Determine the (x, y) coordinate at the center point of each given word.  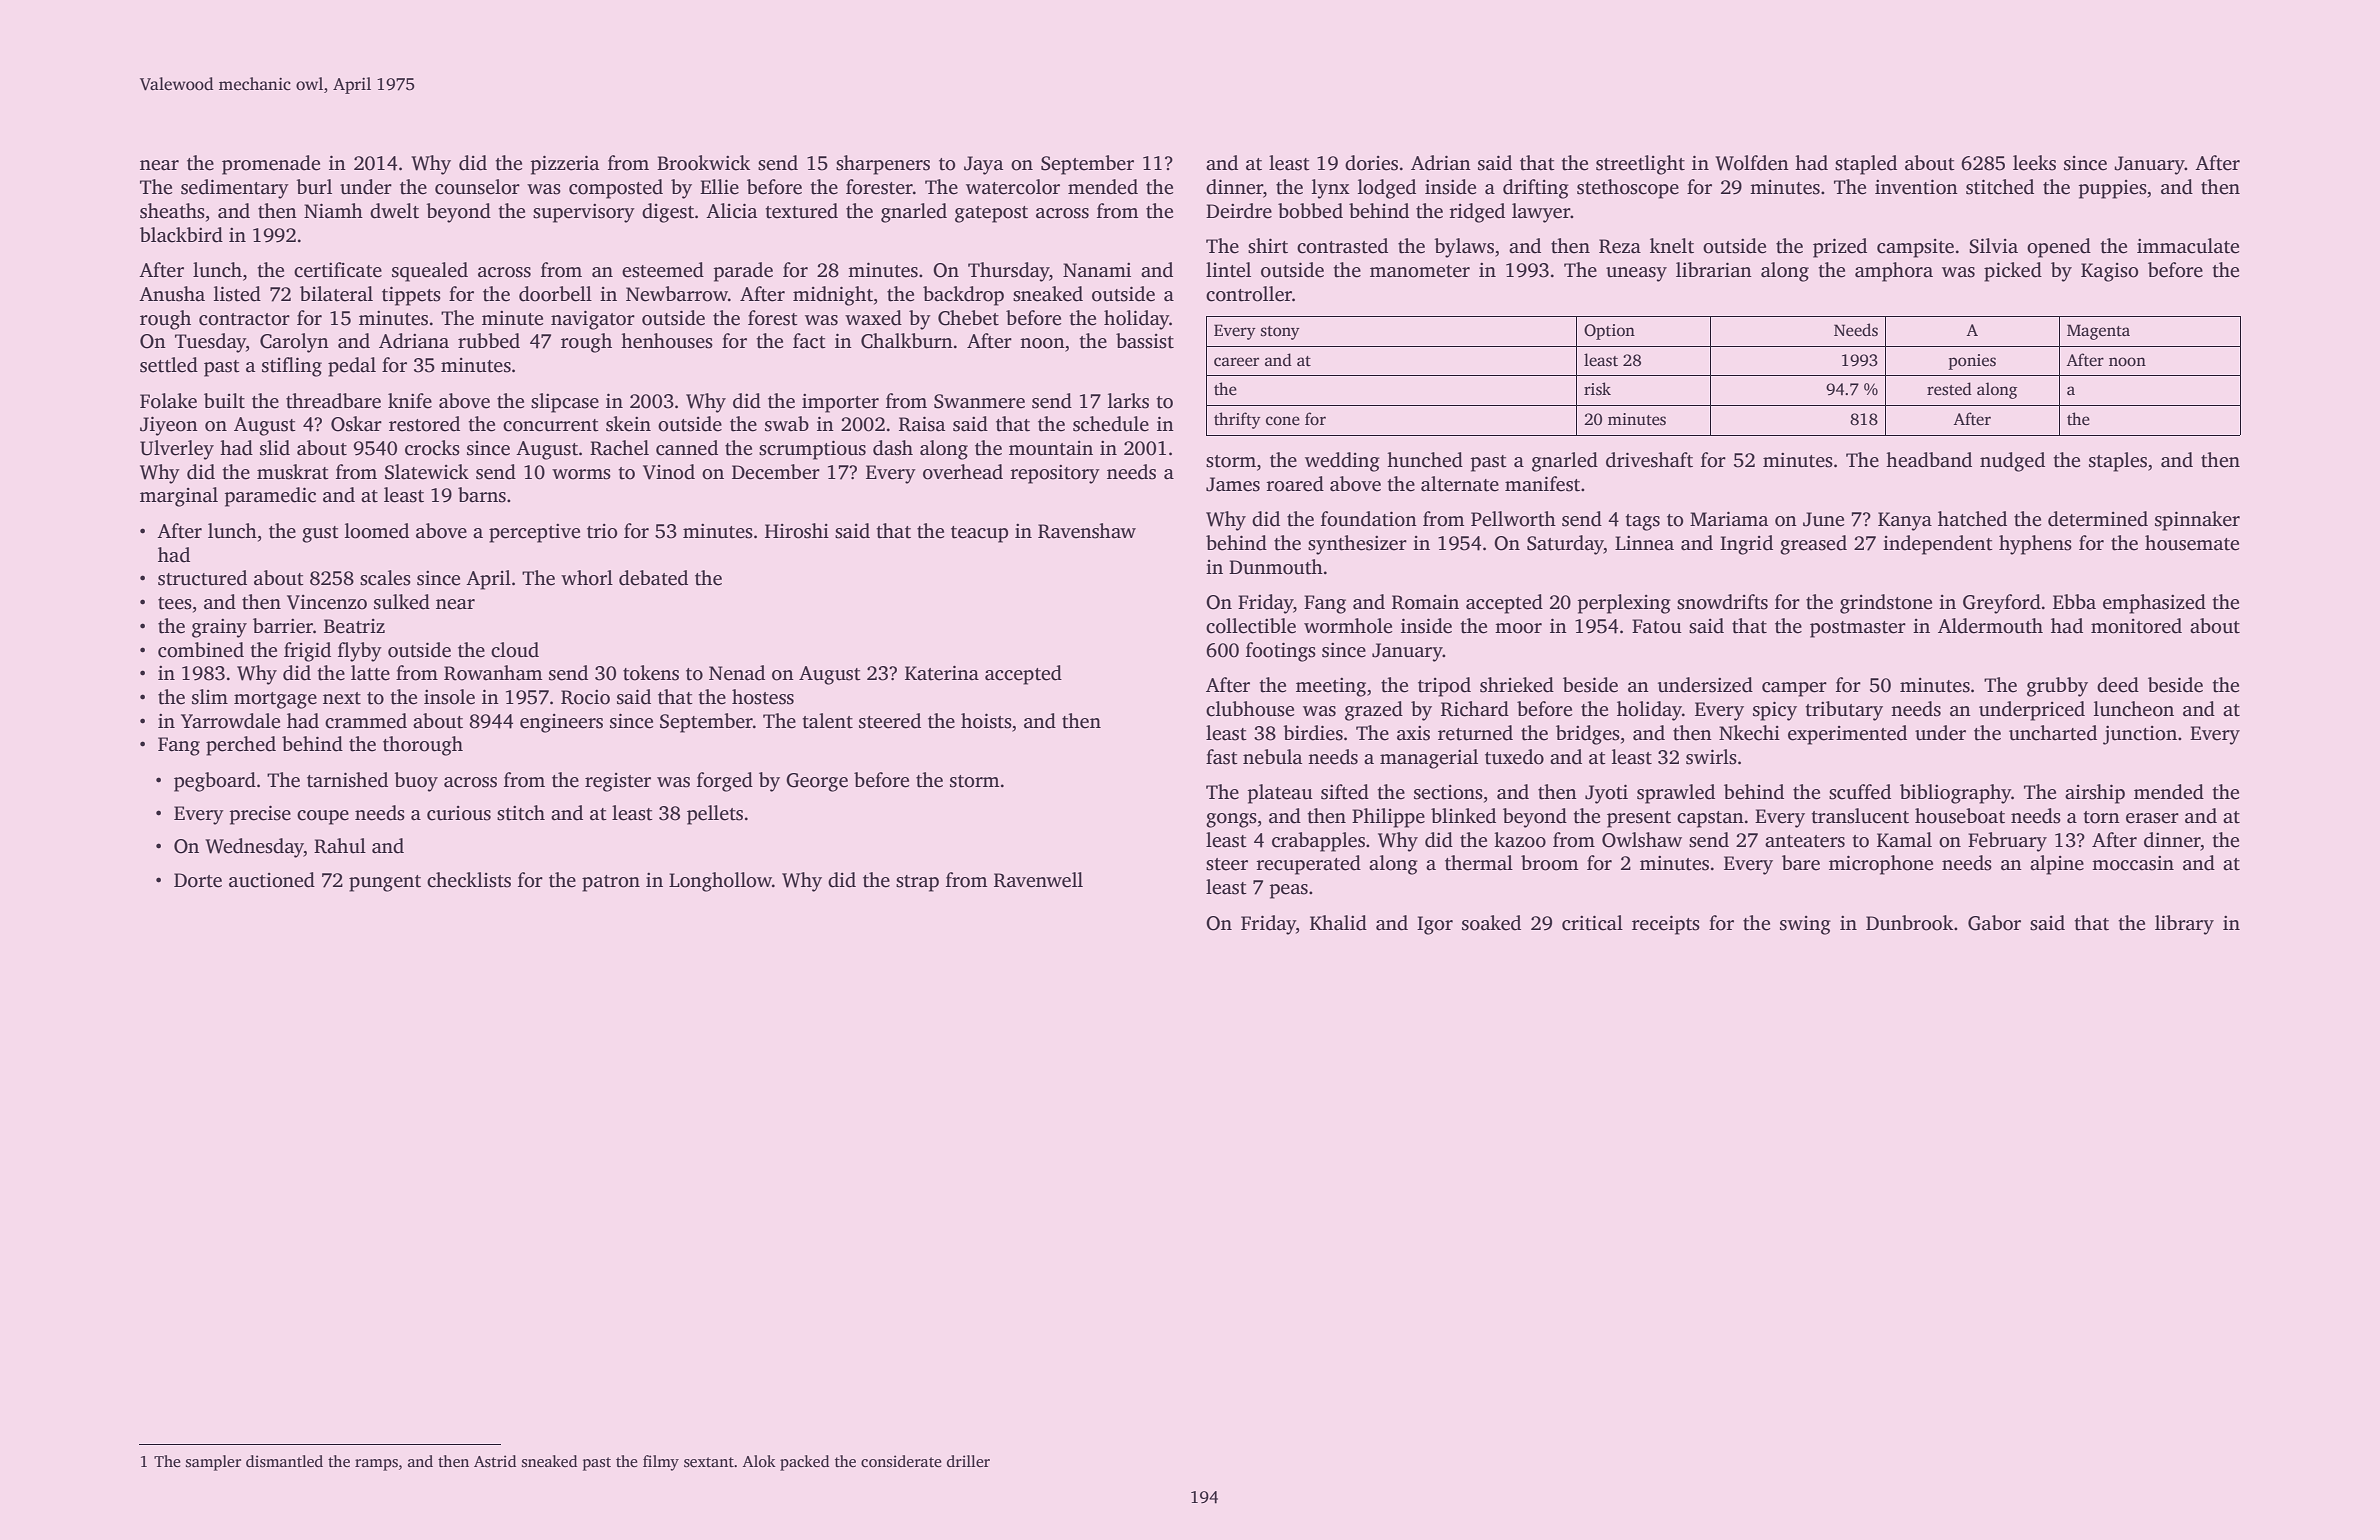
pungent (385, 883)
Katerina (942, 673)
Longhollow (720, 882)
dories (1371, 163)
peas (1289, 891)
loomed (377, 531)
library (2184, 925)
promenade (271, 165)
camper (1794, 689)
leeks (2034, 163)
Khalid (1338, 923)
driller (968, 1461)
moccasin (2133, 863)
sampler (213, 1463)
